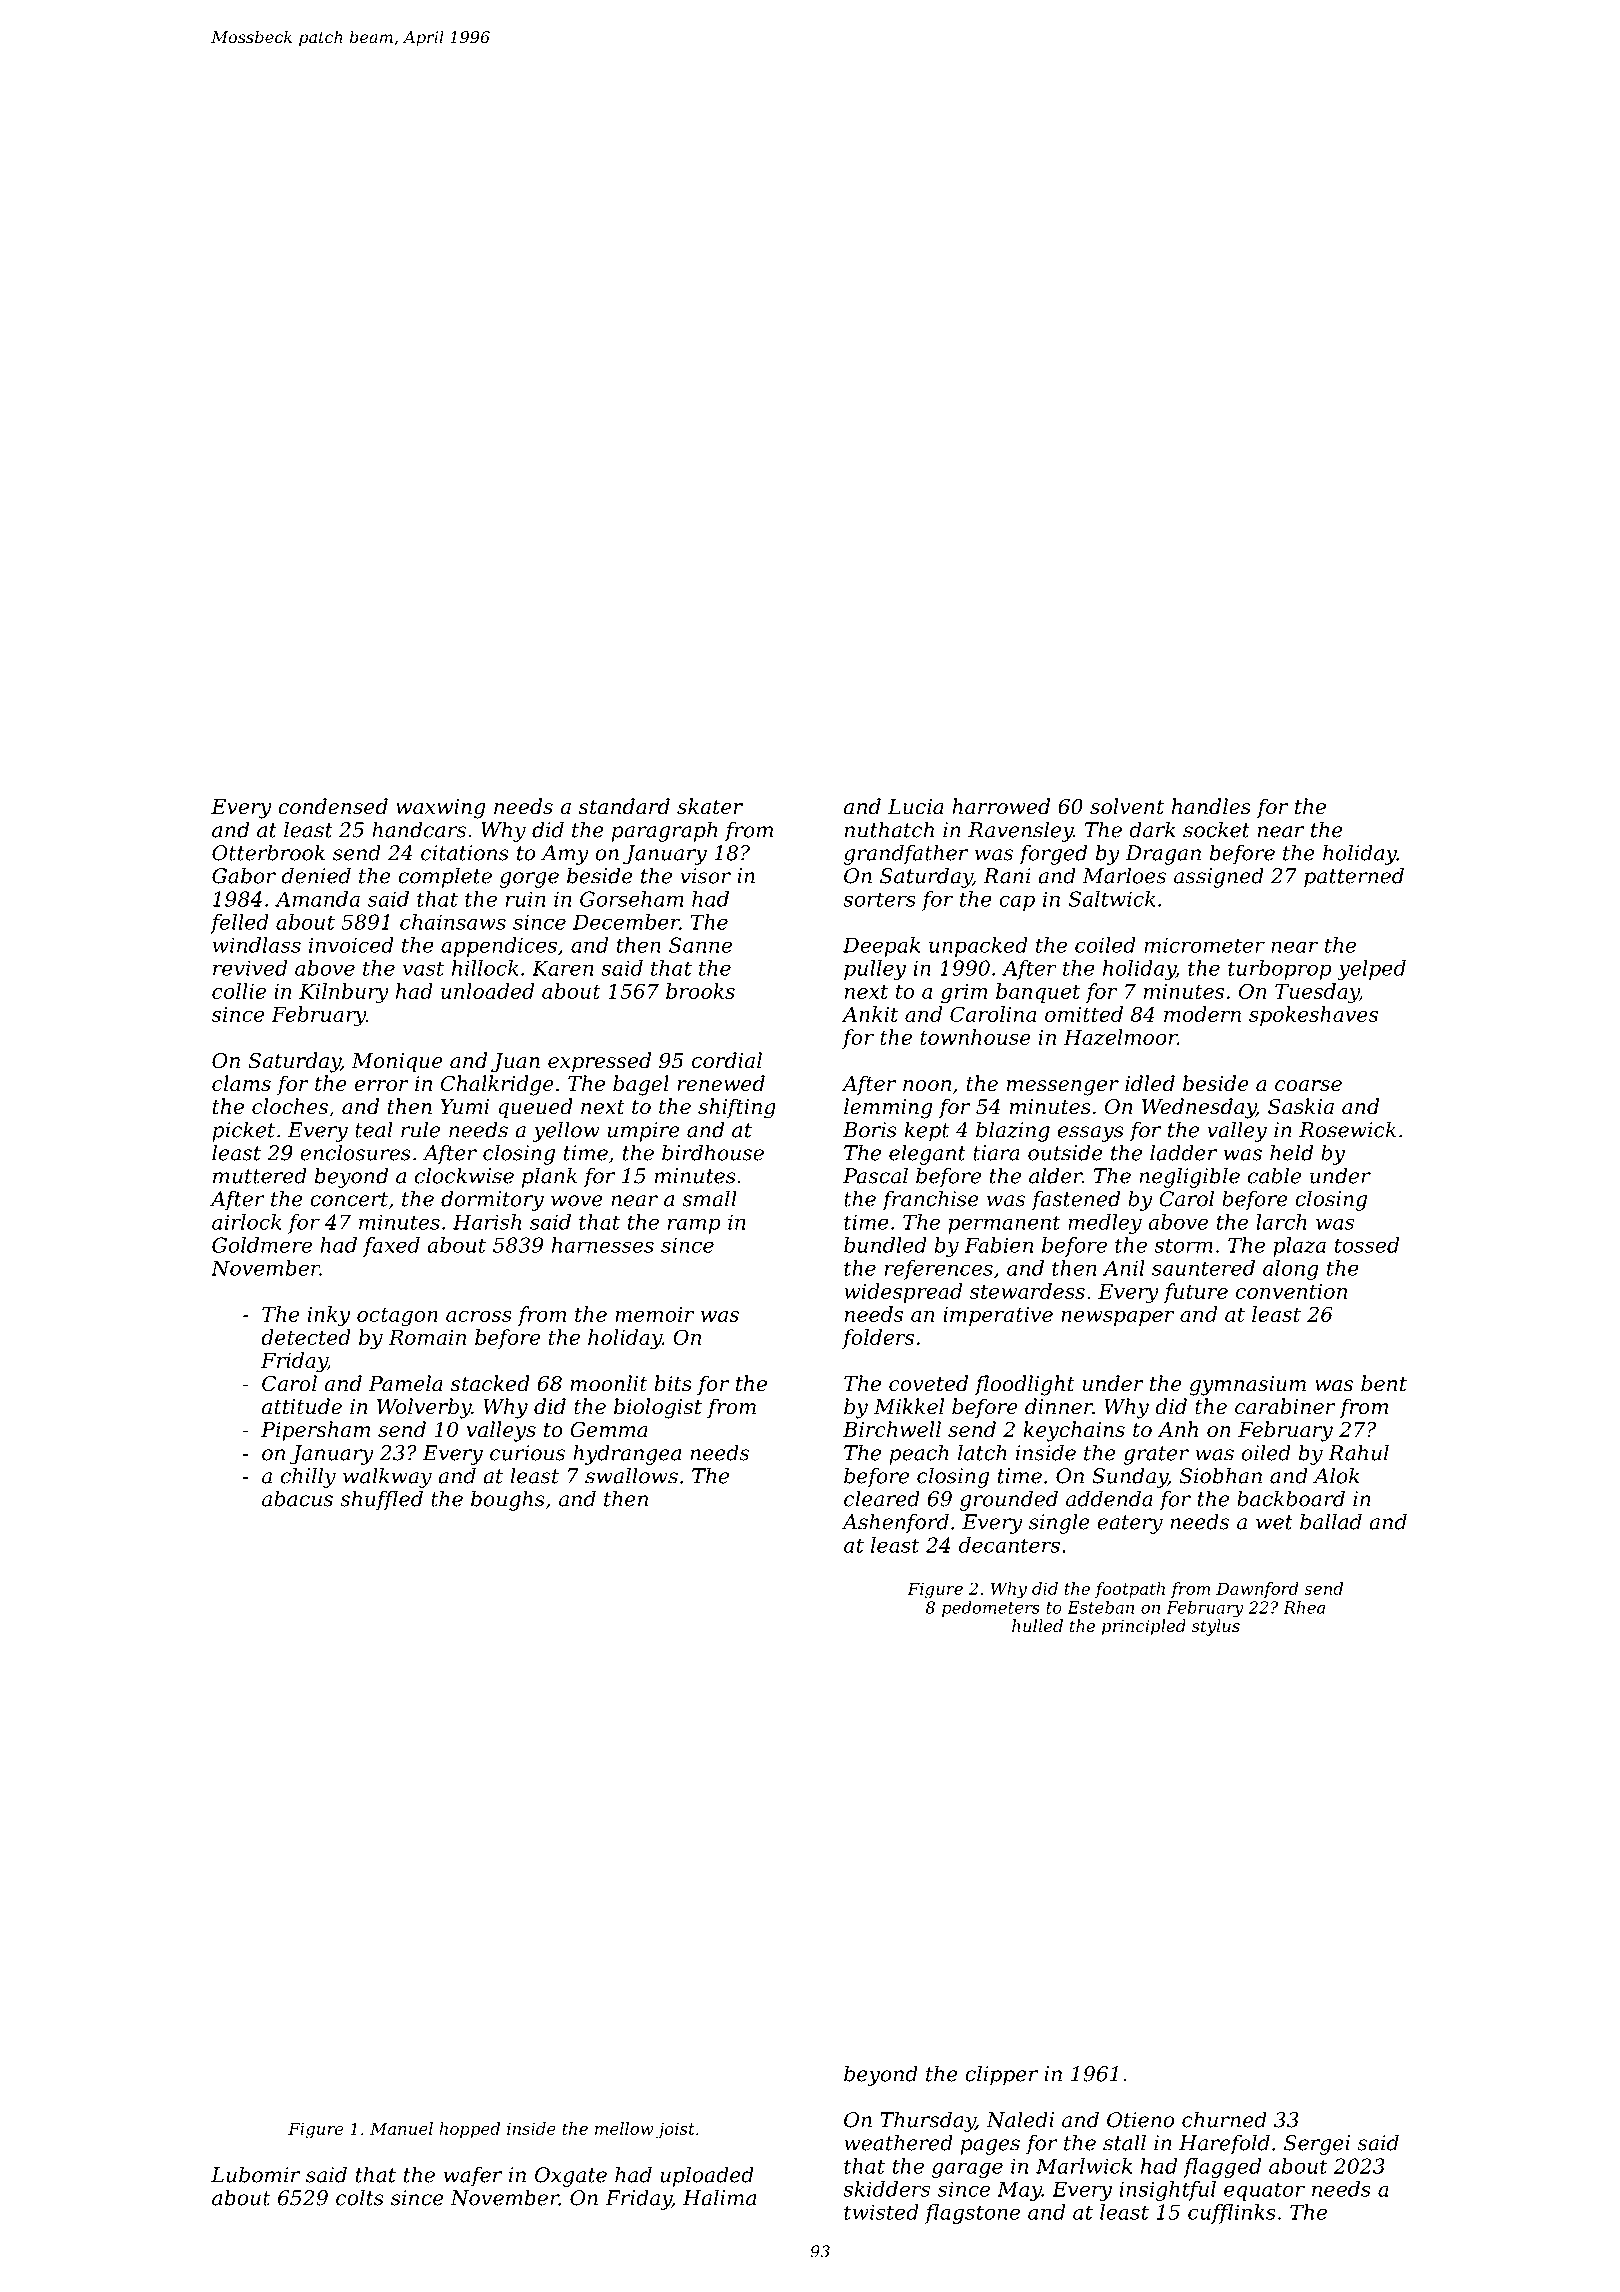 The height and width of the screenshot is (2292, 1620). What do you see at coordinates (508, 1500) in the screenshot?
I see `boughs` at bounding box center [508, 1500].
